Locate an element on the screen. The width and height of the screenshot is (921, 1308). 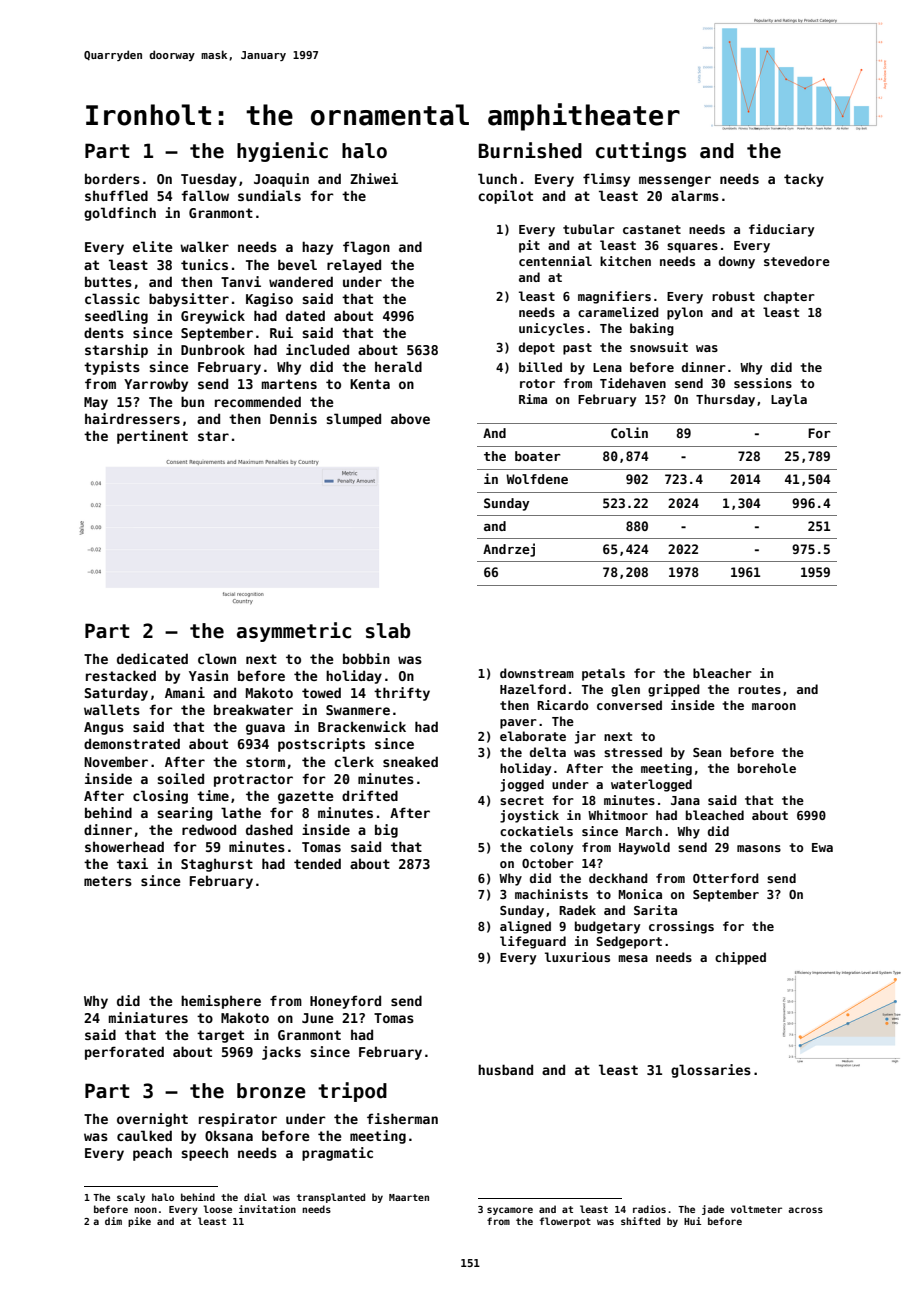
recommended is located at coordinates (258, 401).
